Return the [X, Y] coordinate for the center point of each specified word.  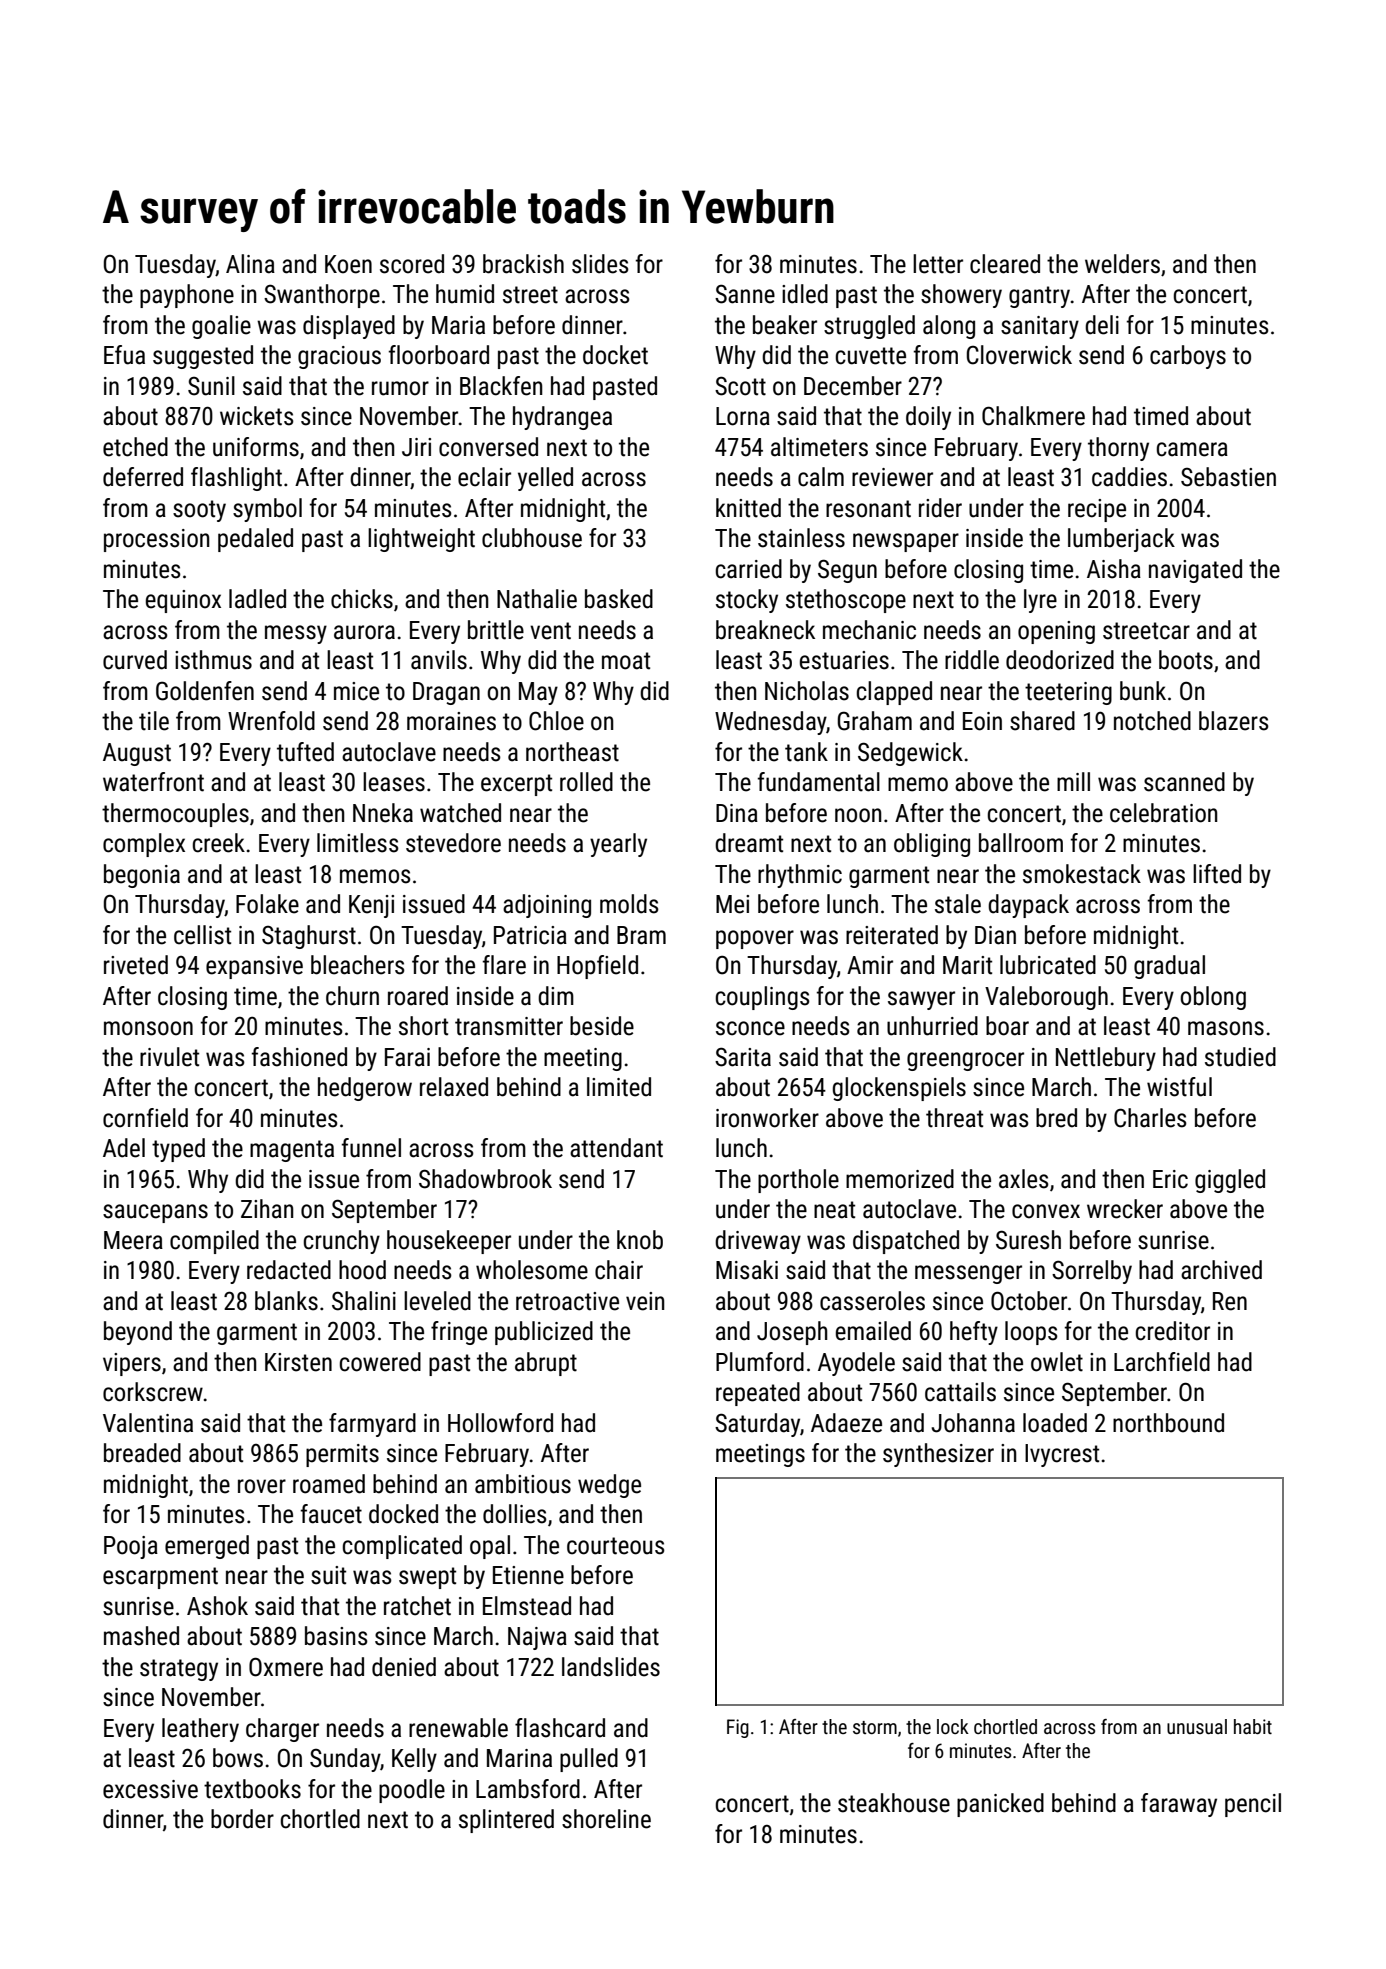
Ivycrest [1062, 1455]
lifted [1217, 874]
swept [427, 1578]
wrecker [1125, 1209]
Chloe [556, 721]
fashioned [299, 1057]
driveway [758, 1242]
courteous [616, 1546]
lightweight [421, 540]
